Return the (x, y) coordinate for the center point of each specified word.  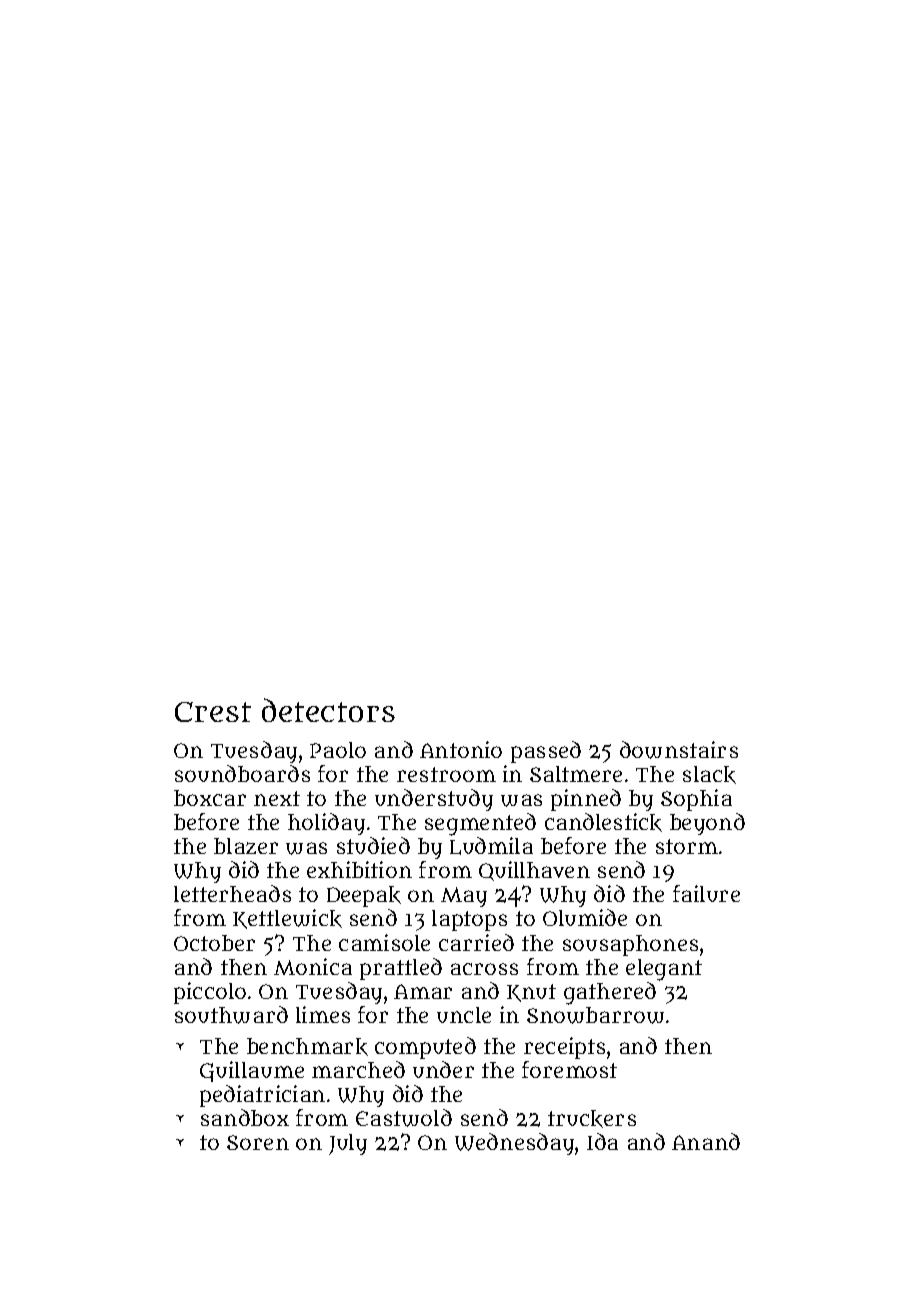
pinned (586, 800)
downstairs (679, 750)
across (484, 969)
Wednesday (514, 1144)
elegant (664, 970)
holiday (326, 824)
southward (231, 1015)
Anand (706, 1141)
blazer (246, 846)
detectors (328, 710)
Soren (258, 1142)
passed (546, 752)
